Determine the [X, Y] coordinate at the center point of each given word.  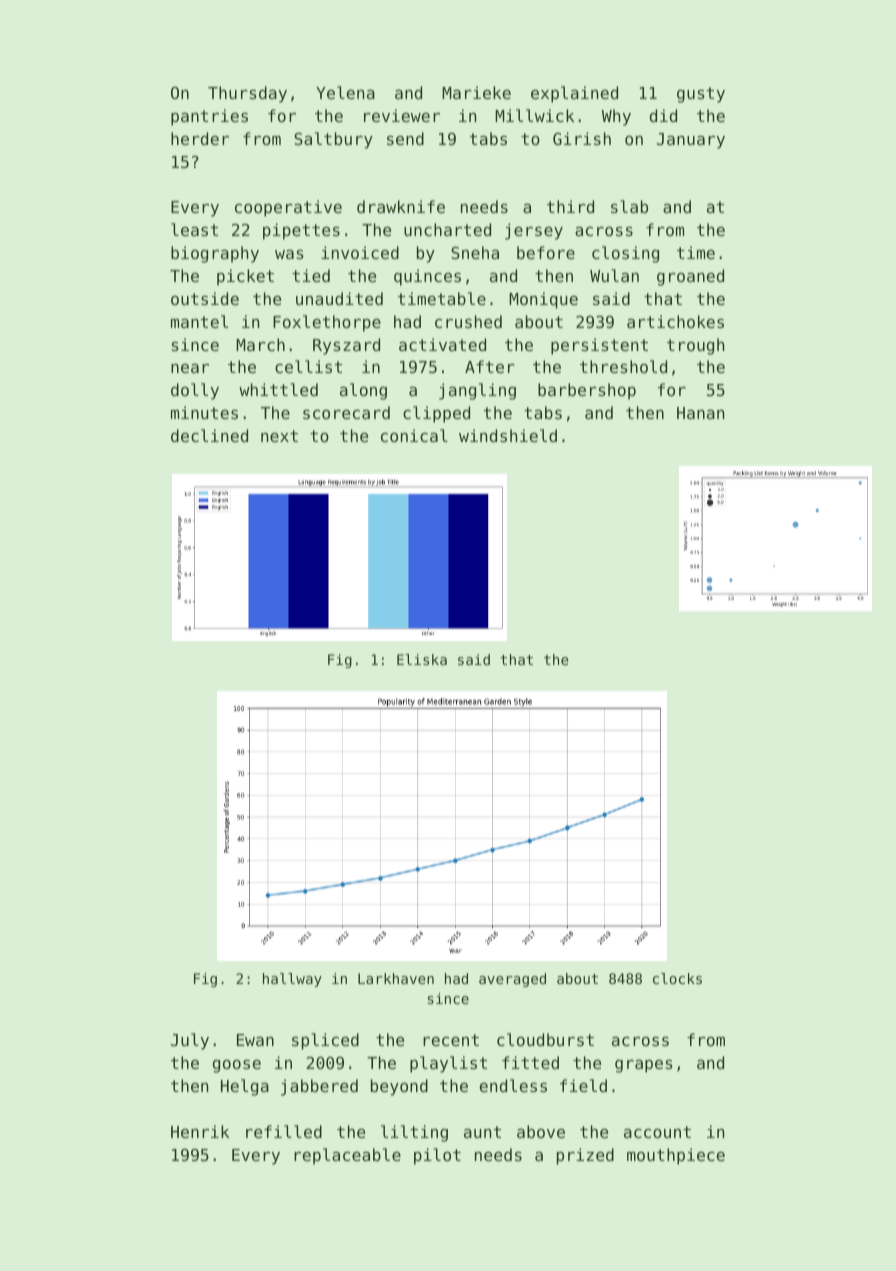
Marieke [476, 92]
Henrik [200, 1131]
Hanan [700, 413]
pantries [209, 117]
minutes [204, 412]
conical [414, 435]
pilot [437, 1156]
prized [585, 1156]
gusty [701, 95]
